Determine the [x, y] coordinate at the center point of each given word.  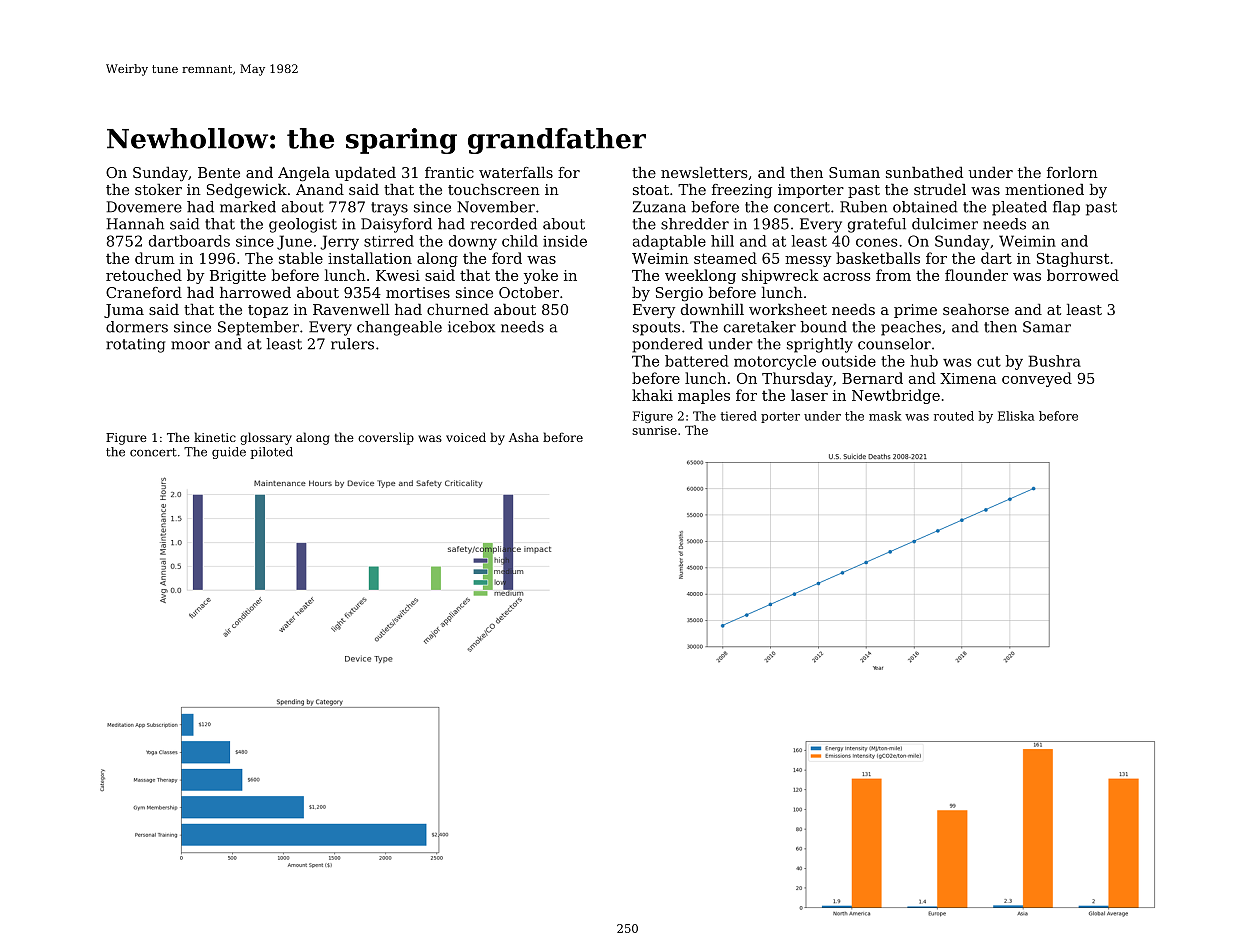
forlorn [1072, 172]
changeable [399, 328]
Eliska [1016, 416]
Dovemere [144, 207]
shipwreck [780, 276]
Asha [524, 437]
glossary [266, 438]
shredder [695, 224]
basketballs [878, 258]
